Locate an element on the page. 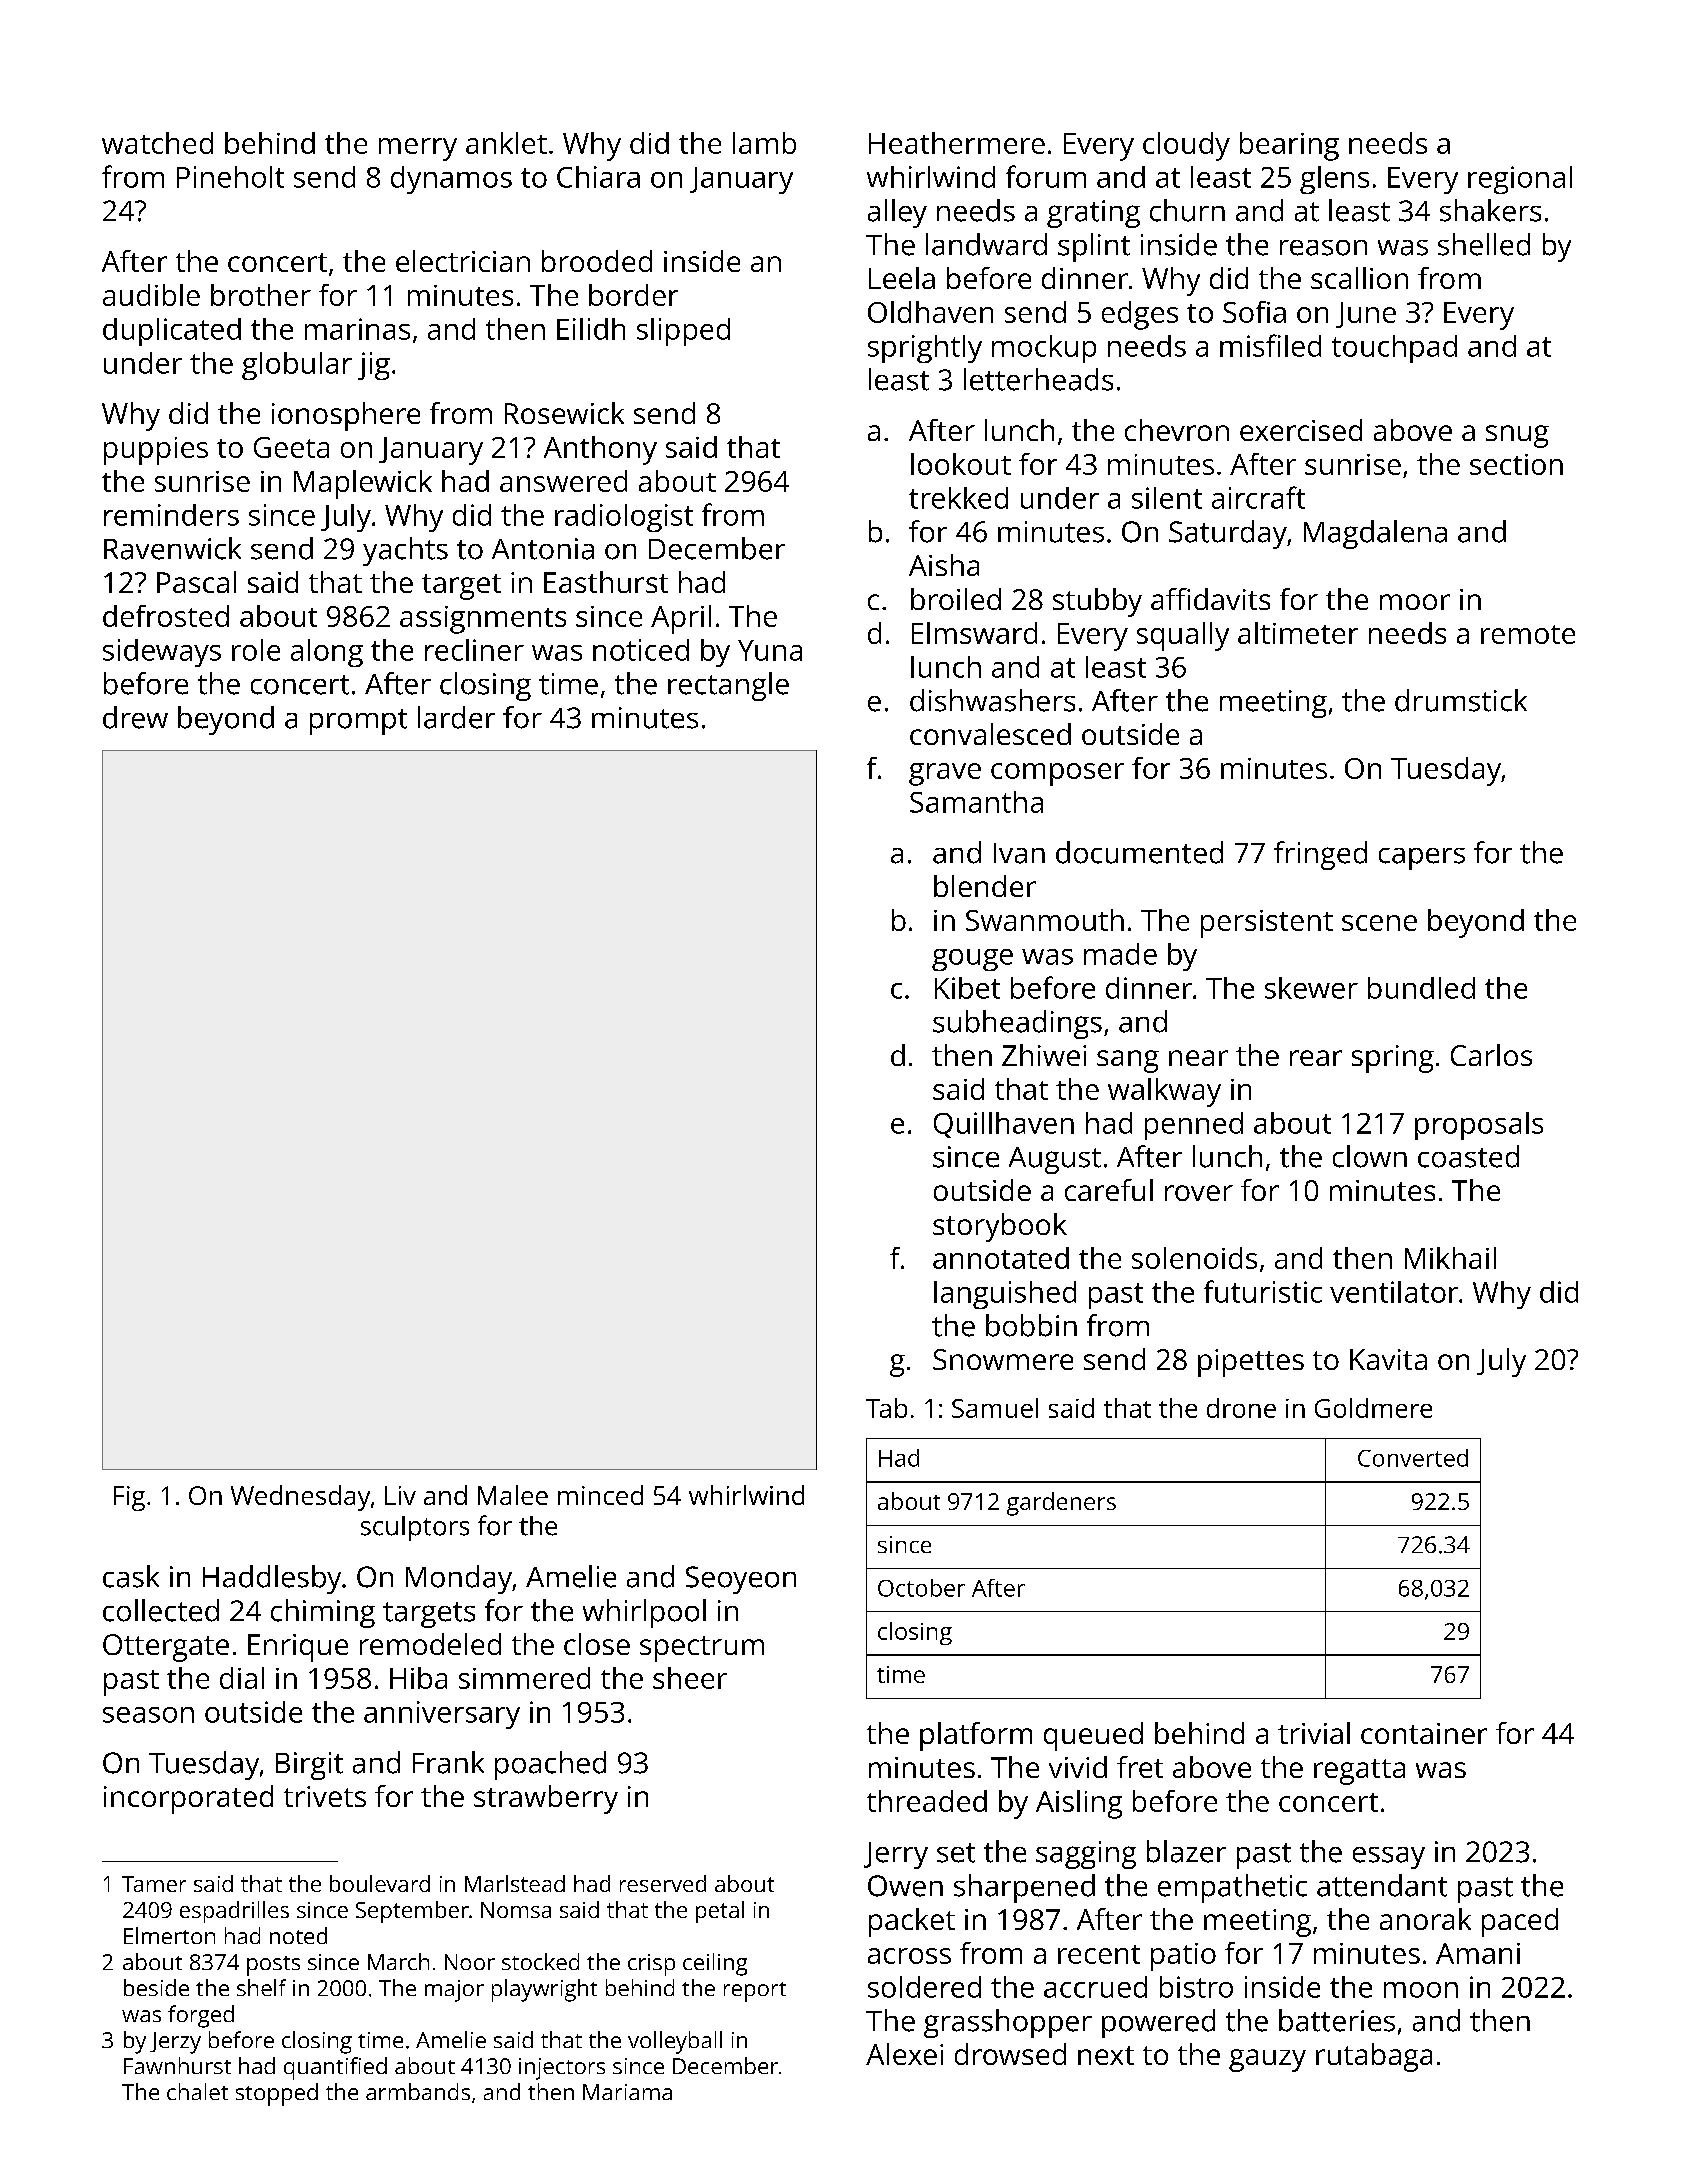 This page has width=1683, height=2178. Easthurst is located at coordinates (606, 582).
